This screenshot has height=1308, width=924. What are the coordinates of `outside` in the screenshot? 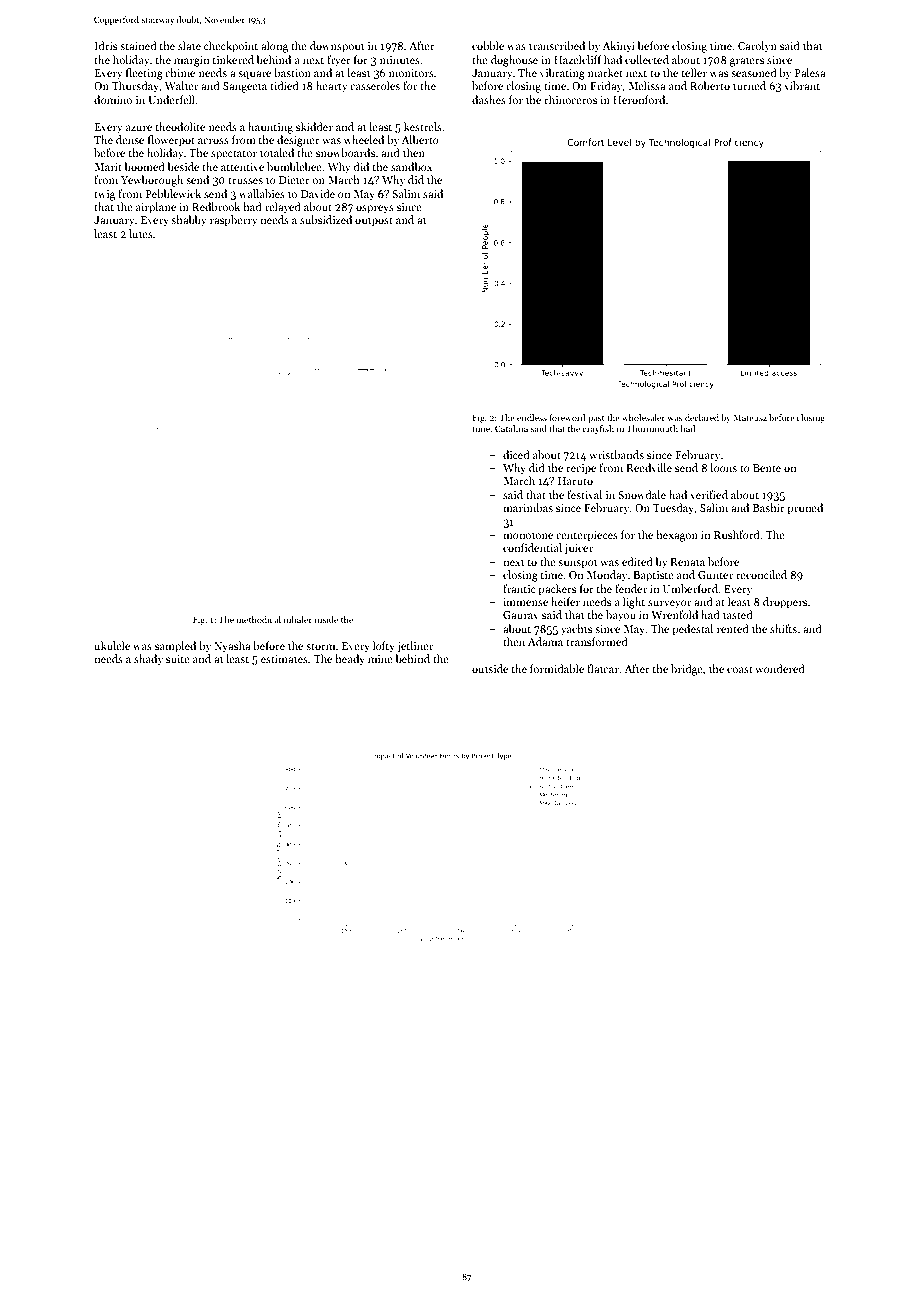 It's located at (490, 668).
